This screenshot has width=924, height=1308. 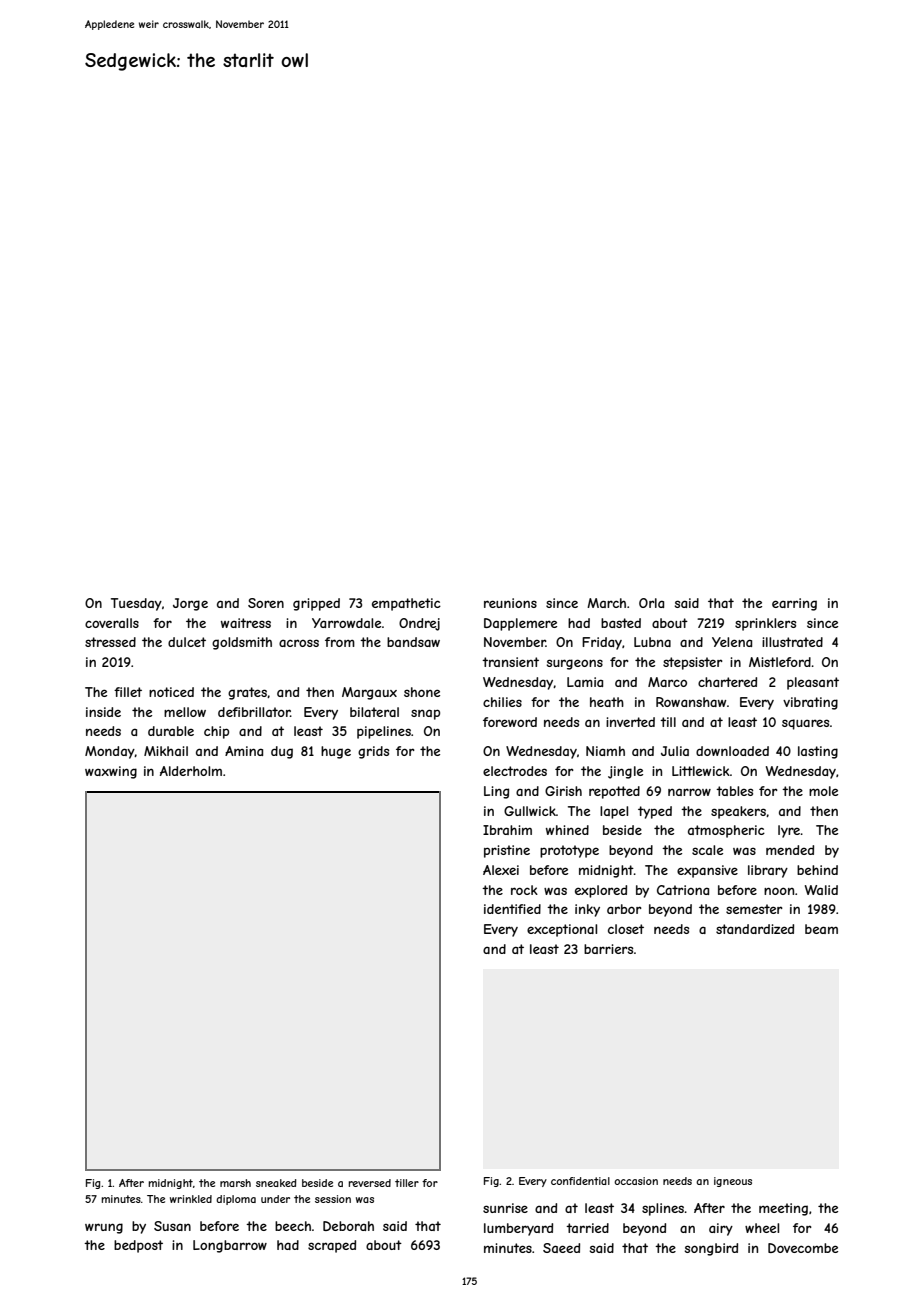 I want to click on Soren, so click(x=266, y=603).
